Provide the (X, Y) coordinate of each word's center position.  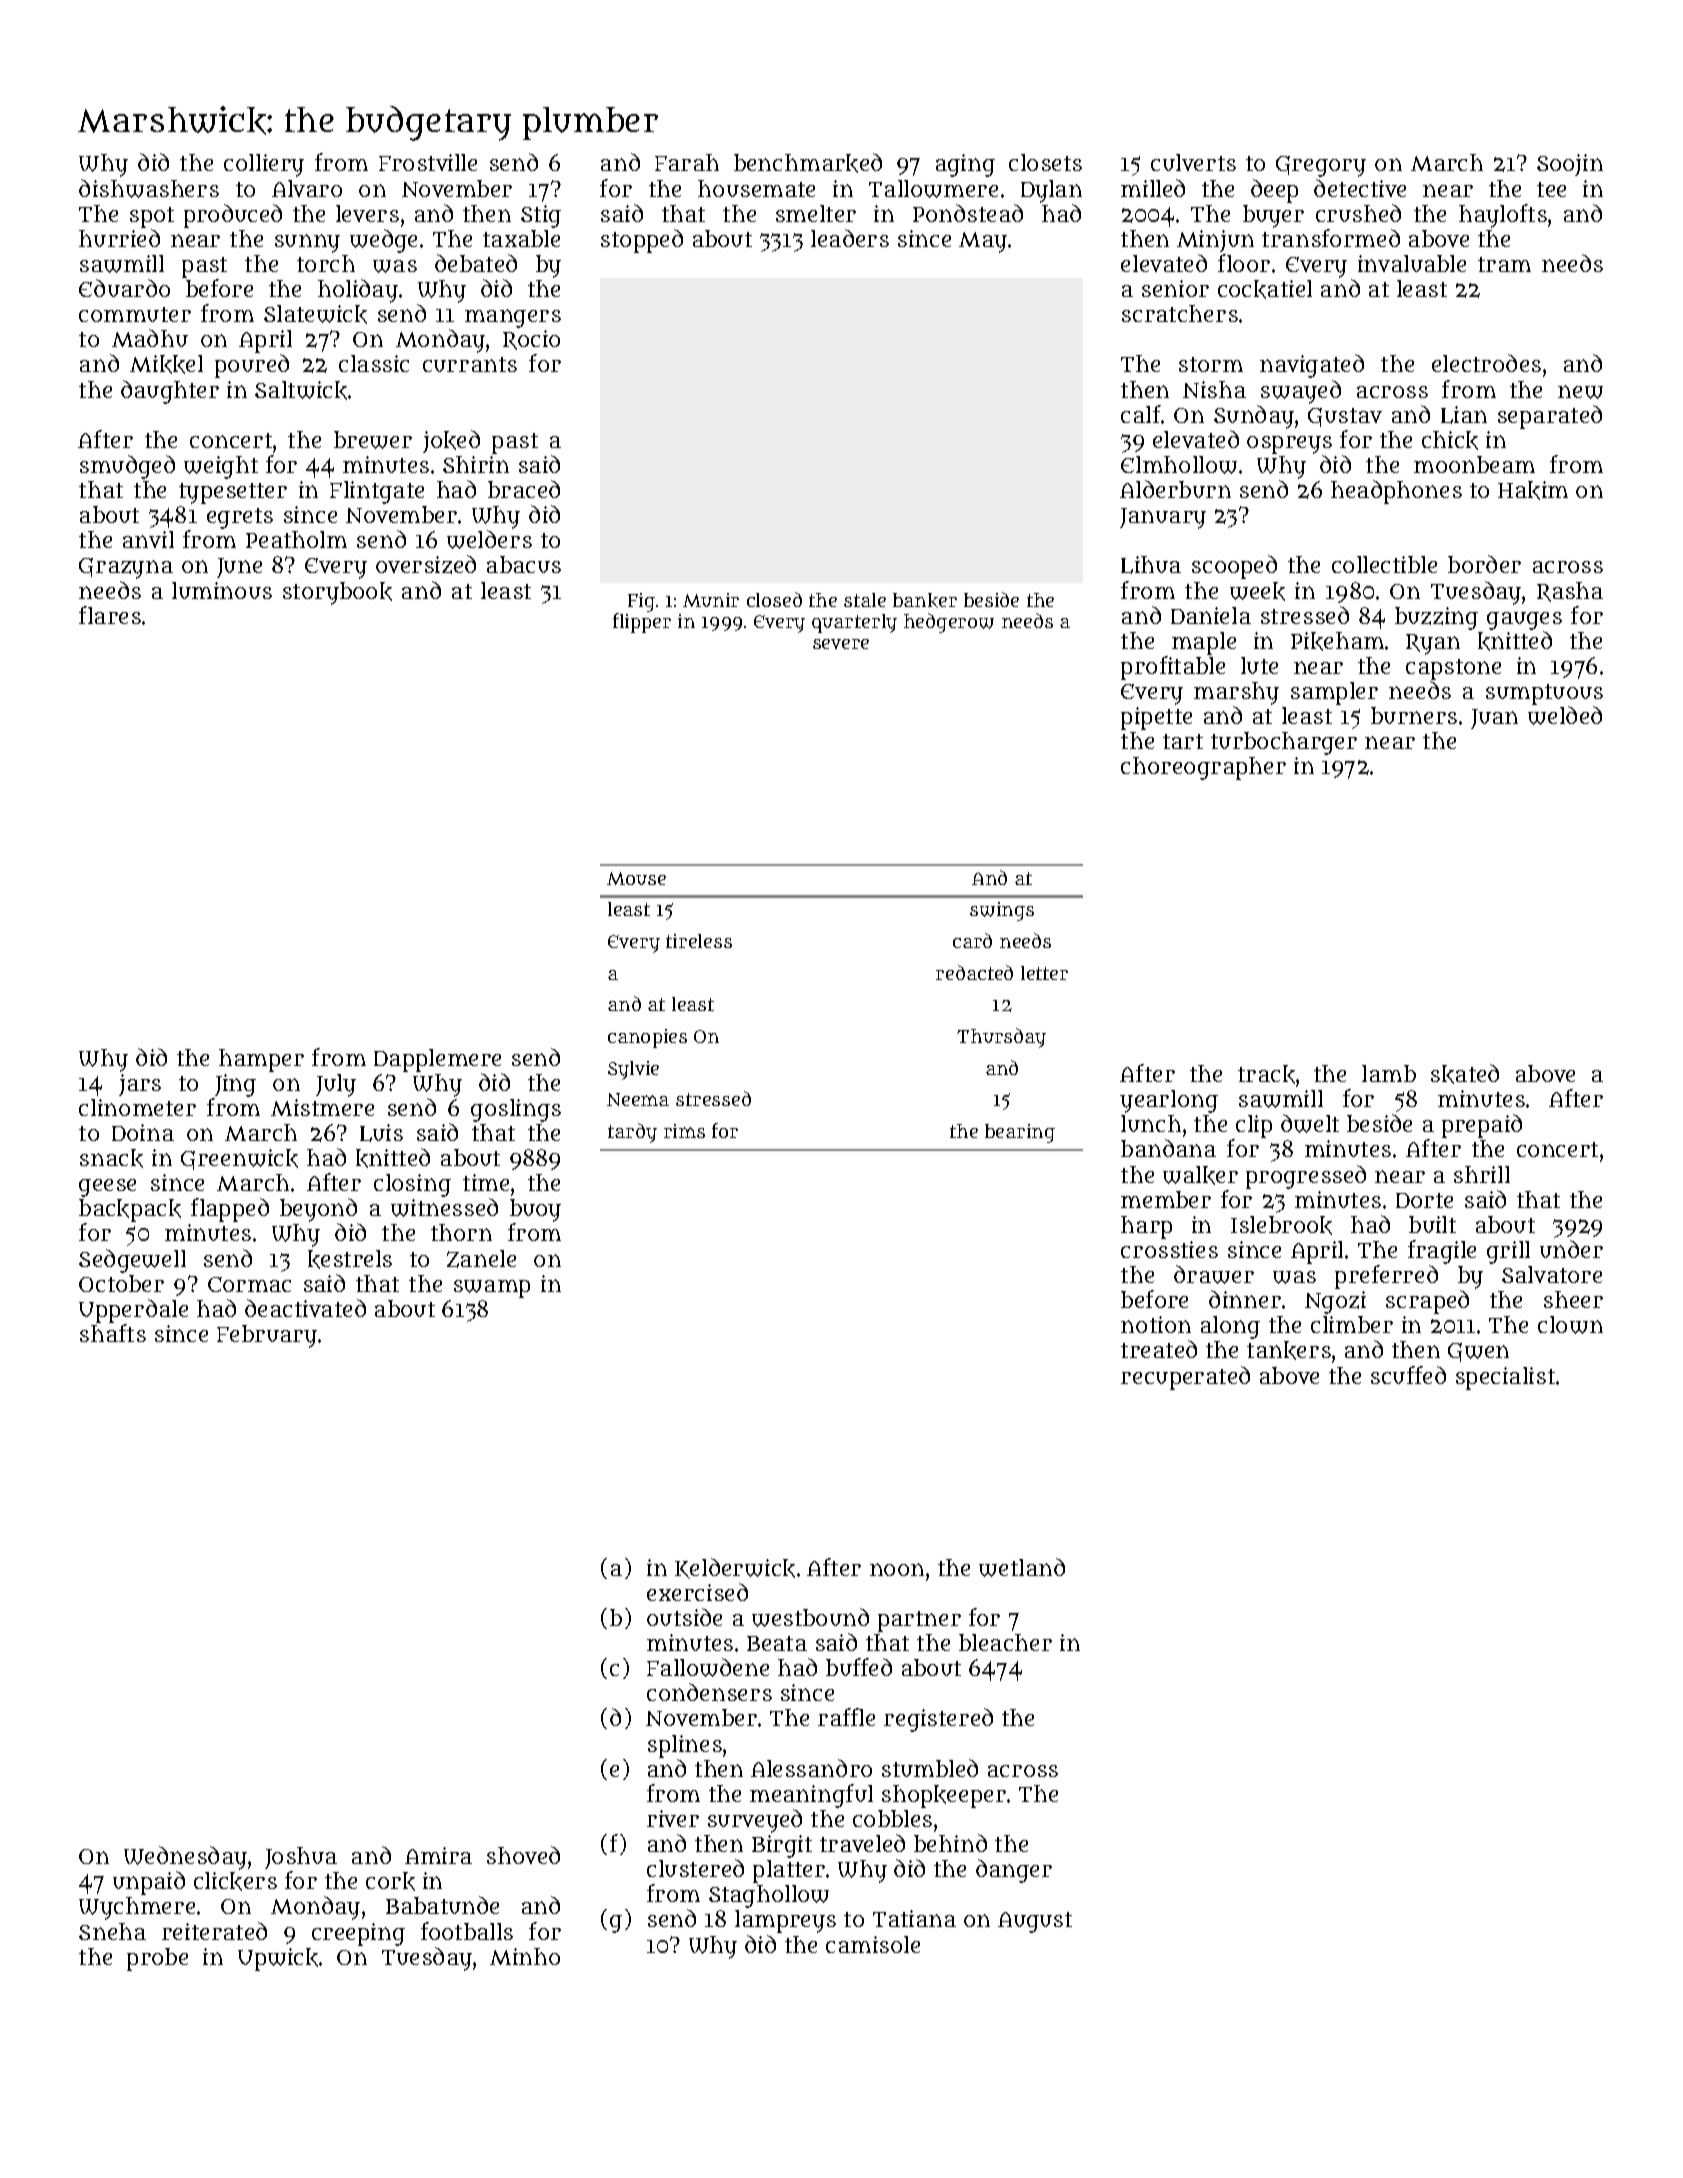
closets (1045, 162)
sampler (1334, 693)
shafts (113, 1333)
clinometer (137, 1107)
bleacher (1005, 1642)
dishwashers (149, 188)
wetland (1022, 1567)
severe (841, 644)
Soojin (1570, 165)
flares (110, 615)
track (1266, 1074)
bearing (1020, 1133)
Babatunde (442, 1905)
